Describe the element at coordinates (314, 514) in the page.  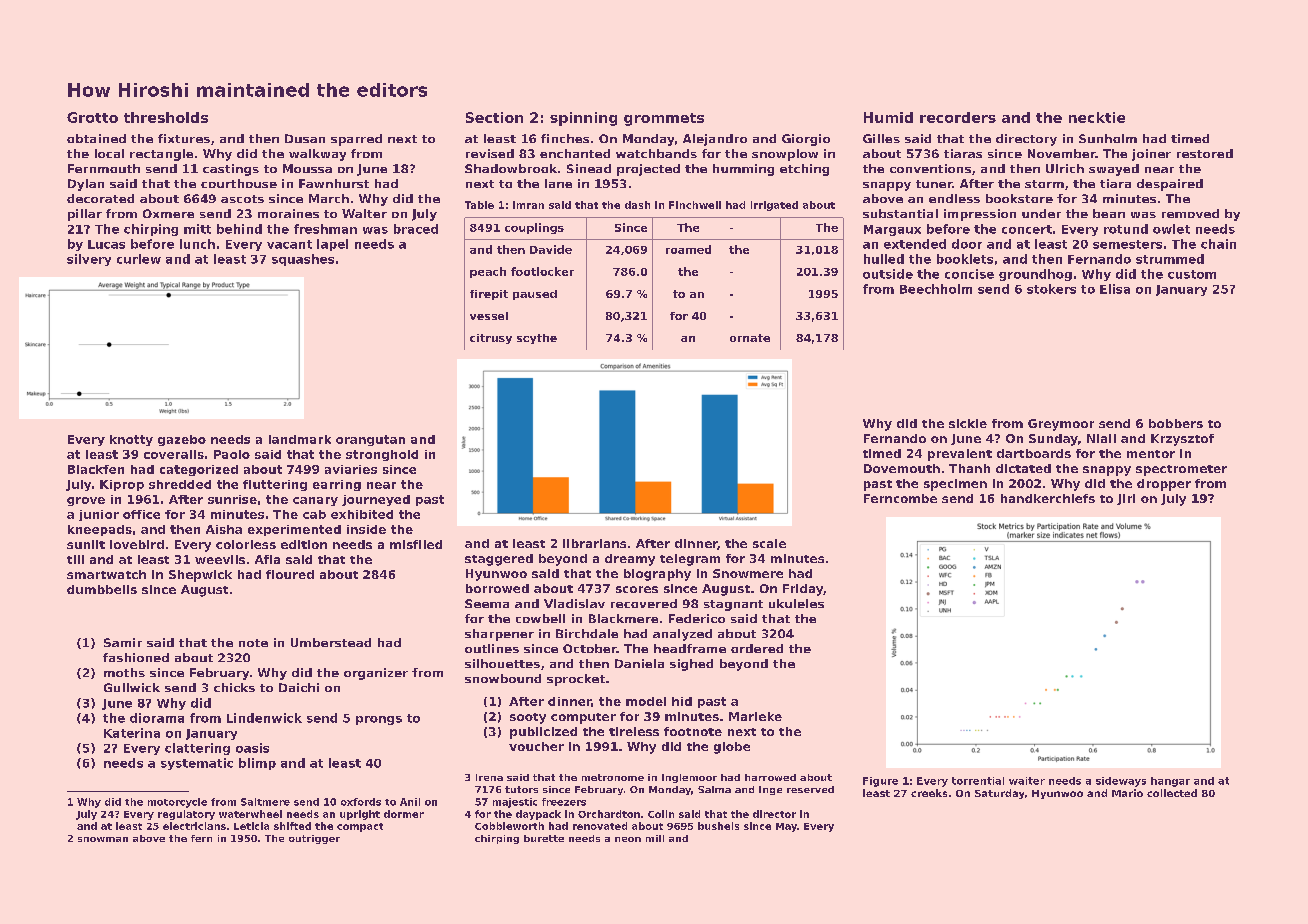
I see `cab` at that location.
